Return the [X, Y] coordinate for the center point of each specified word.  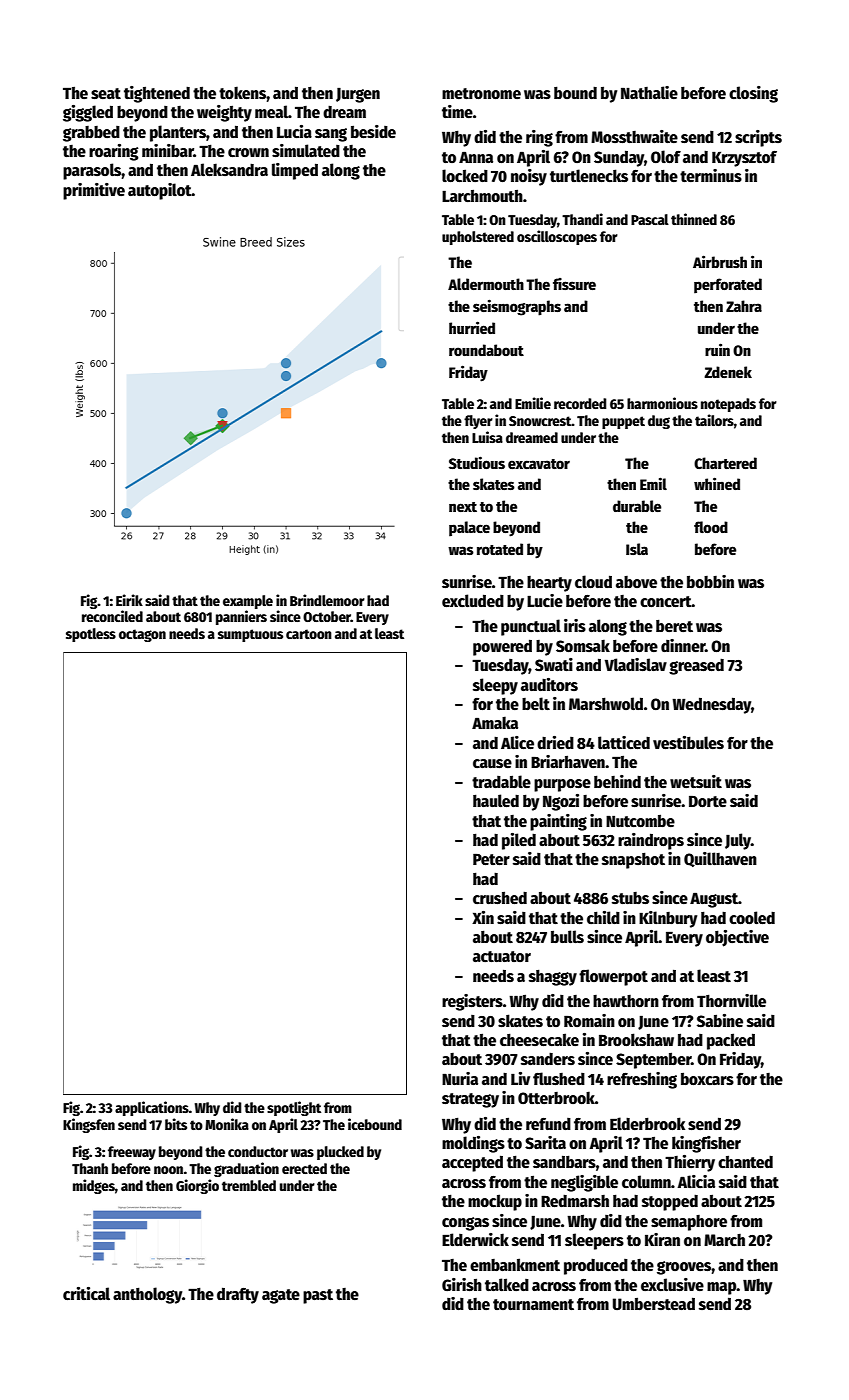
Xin [483, 917]
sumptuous [250, 635]
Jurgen [358, 95]
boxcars [707, 1079]
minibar [168, 150]
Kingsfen [89, 1125]
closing [753, 94]
